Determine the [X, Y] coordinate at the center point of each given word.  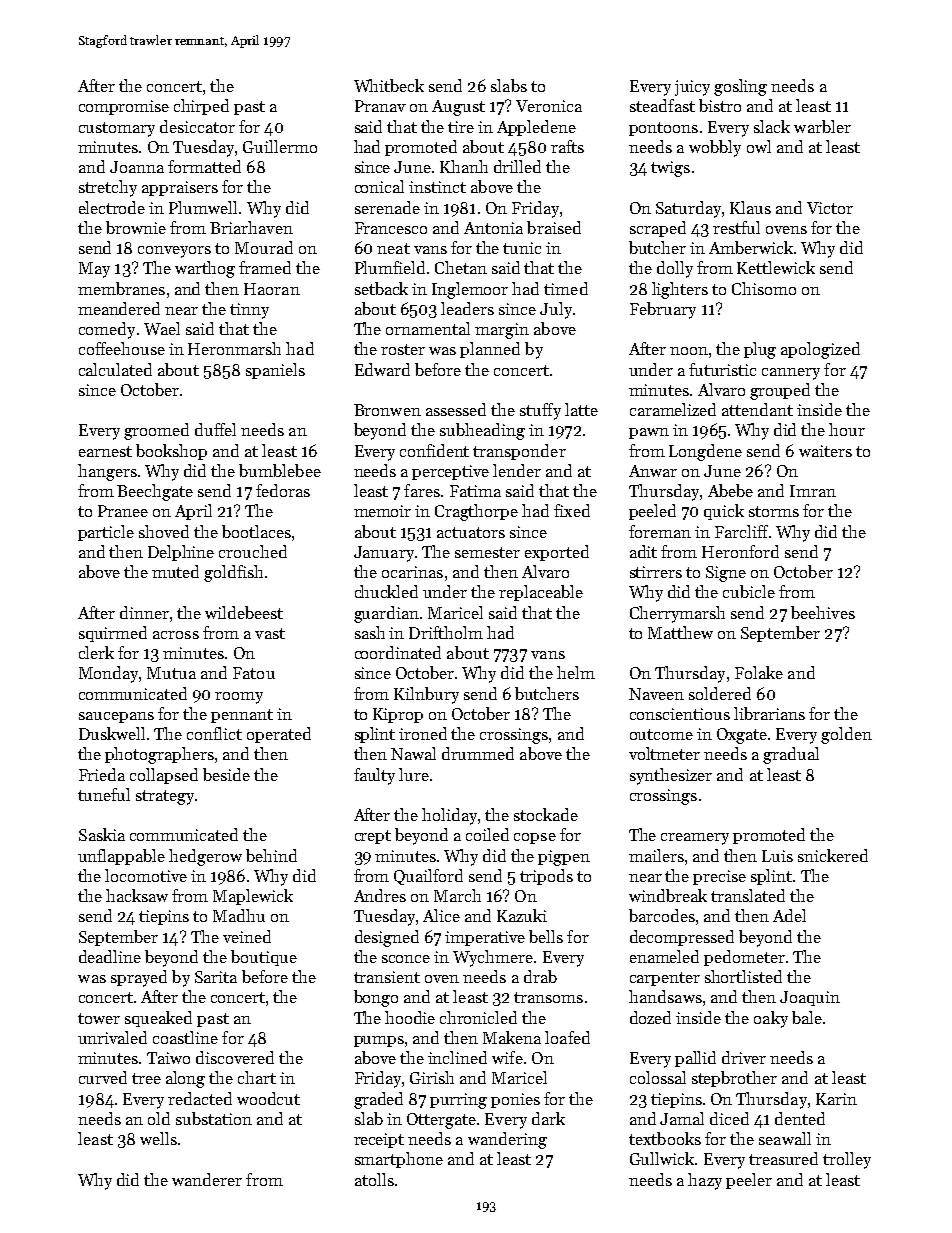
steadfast [662, 105]
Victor [830, 208]
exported [557, 553]
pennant [242, 716]
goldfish [233, 573]
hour [847, 429]
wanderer [207, 1179]
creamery [695, 839]
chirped [201, 107]
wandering [507, 1140]
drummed [478, 753]
